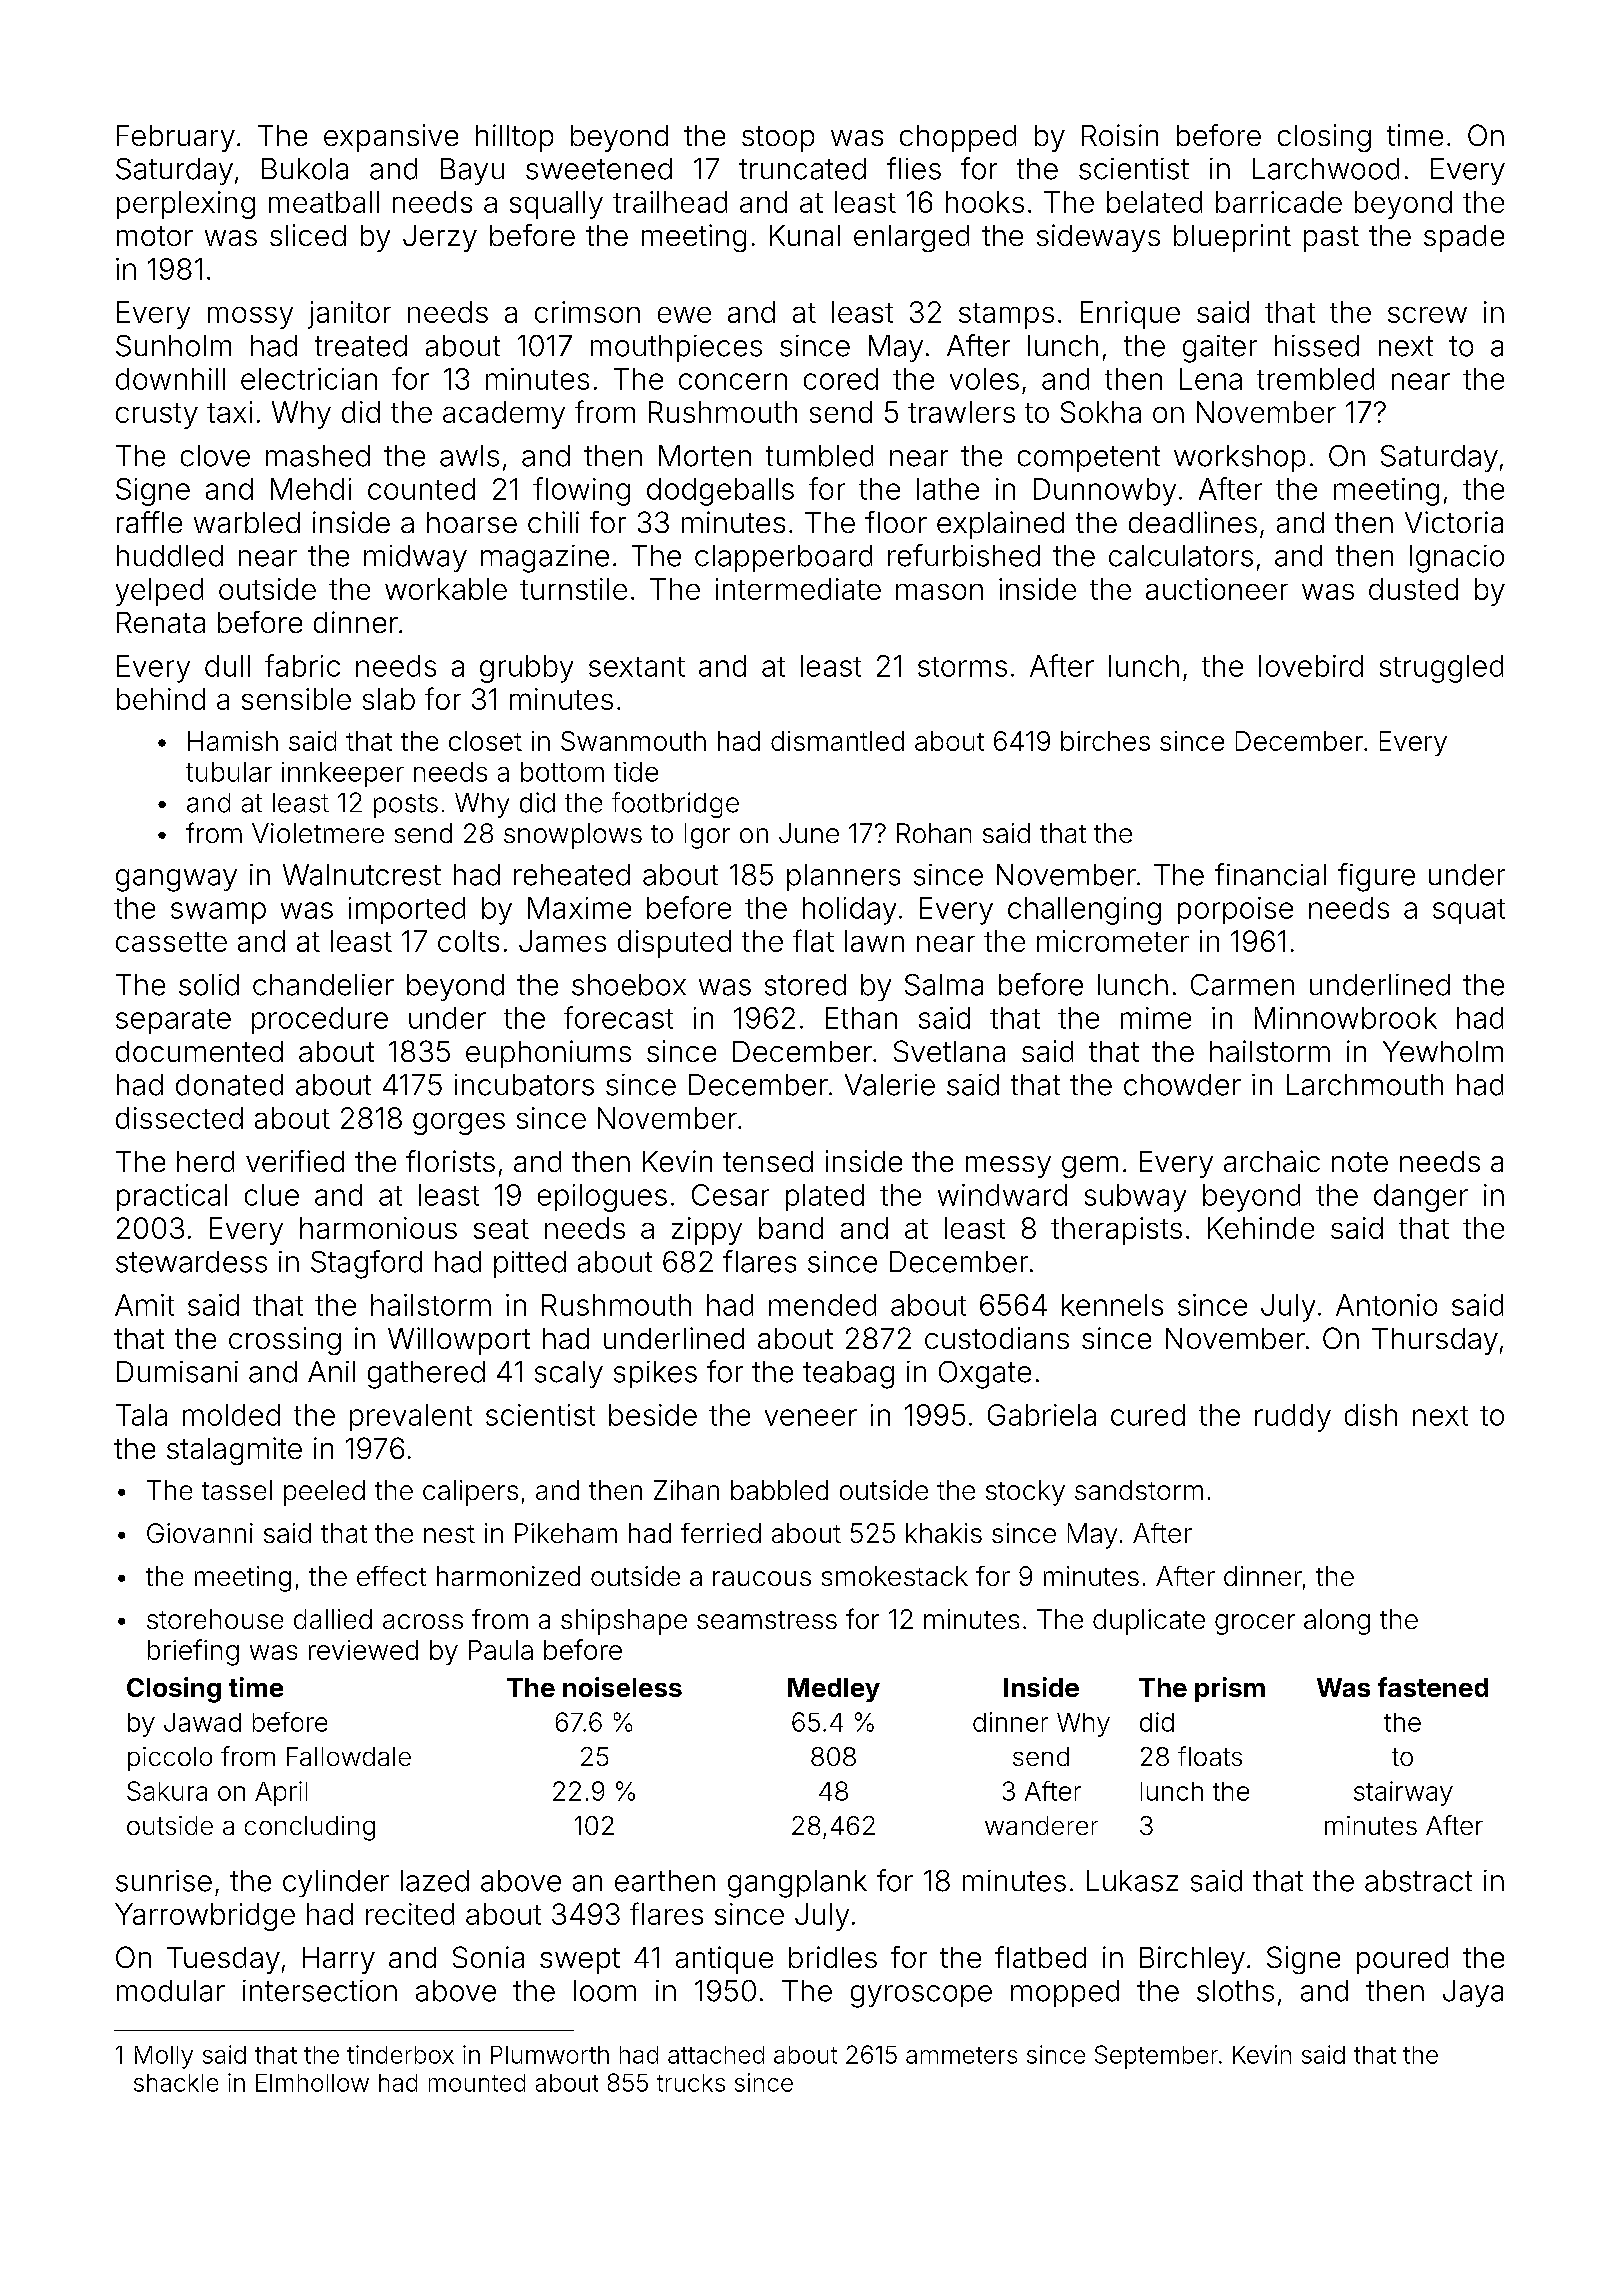 This screenshot has width=1620, height=2292. Describe the element at coordinates (822, 1305) in the screenshot. I see `mended` at that location.
